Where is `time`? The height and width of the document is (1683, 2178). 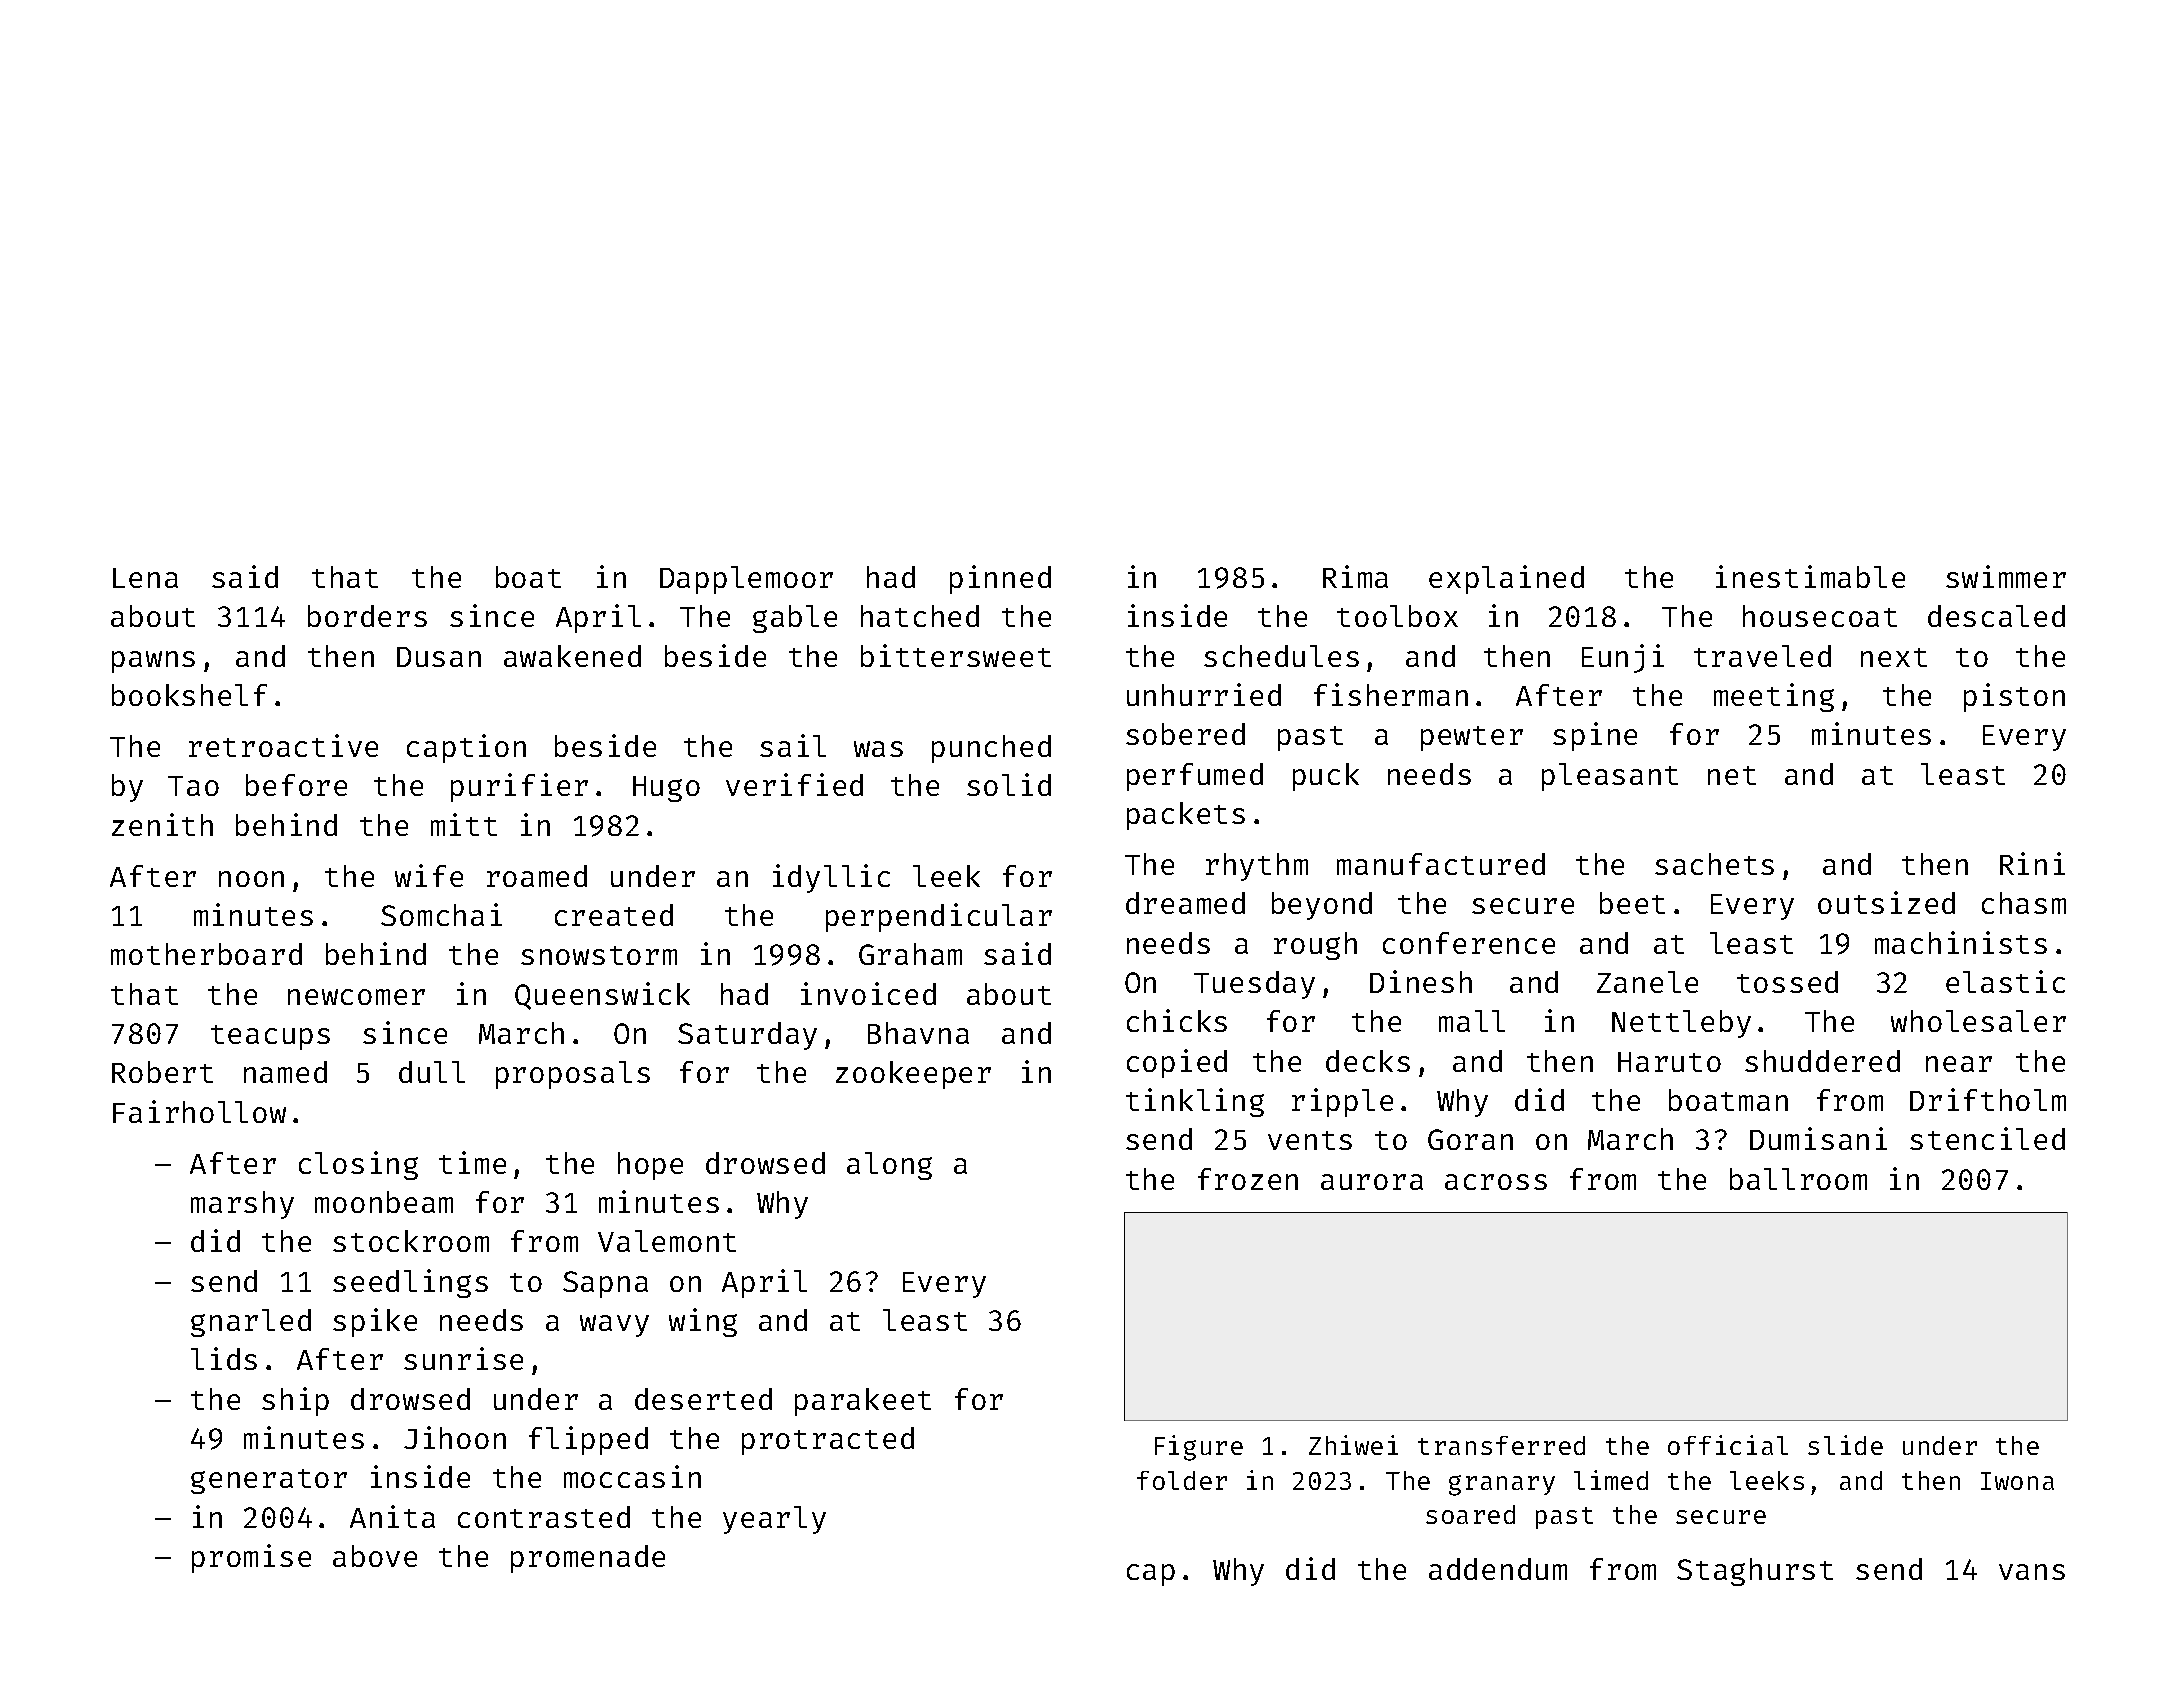 time is located at coordinates (472, 1162).
